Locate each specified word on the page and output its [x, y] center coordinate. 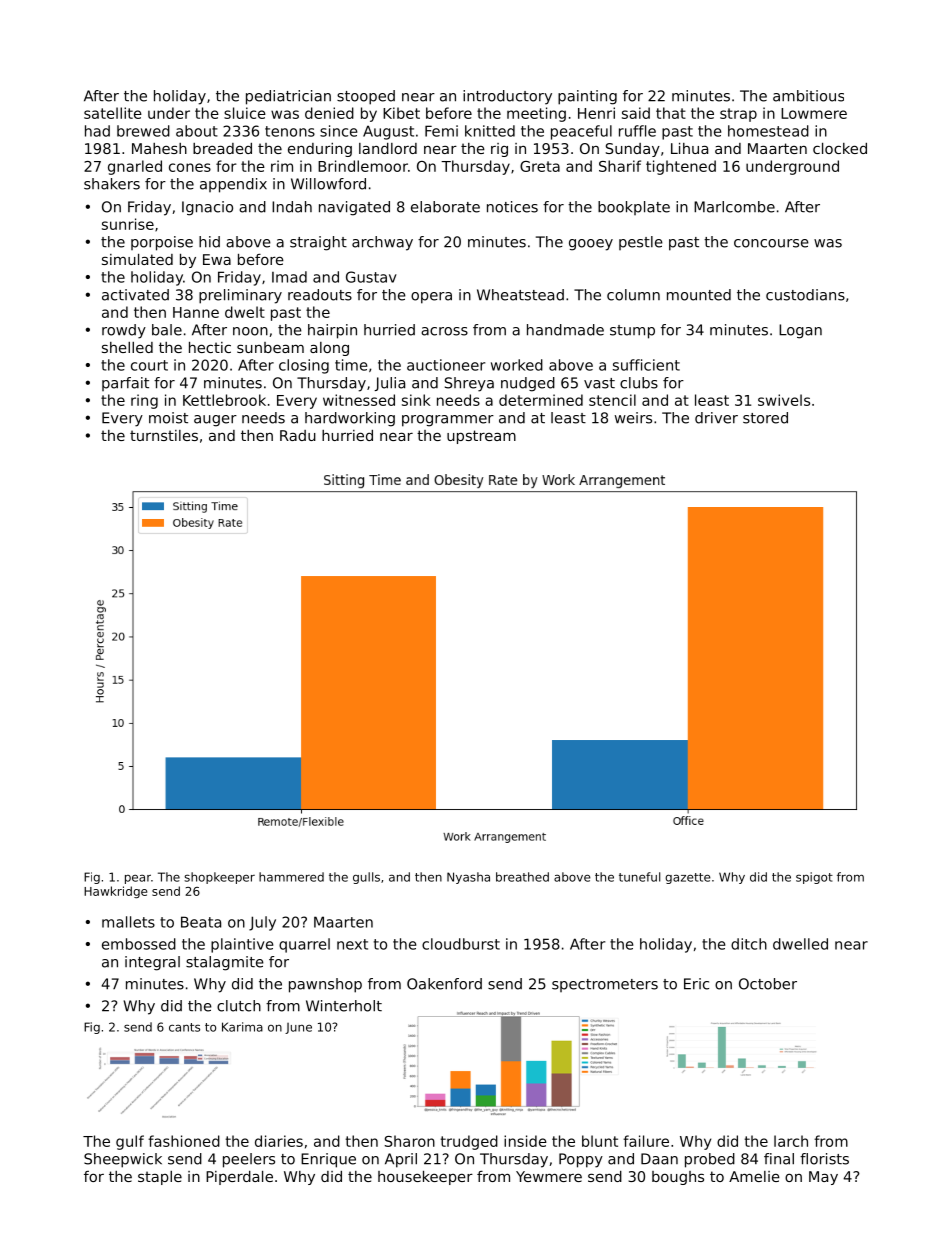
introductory [507, 97]
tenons [290, 131]
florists [824, 1159]
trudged [469, 1142]
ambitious [808, 96]
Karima [242, 1027]
